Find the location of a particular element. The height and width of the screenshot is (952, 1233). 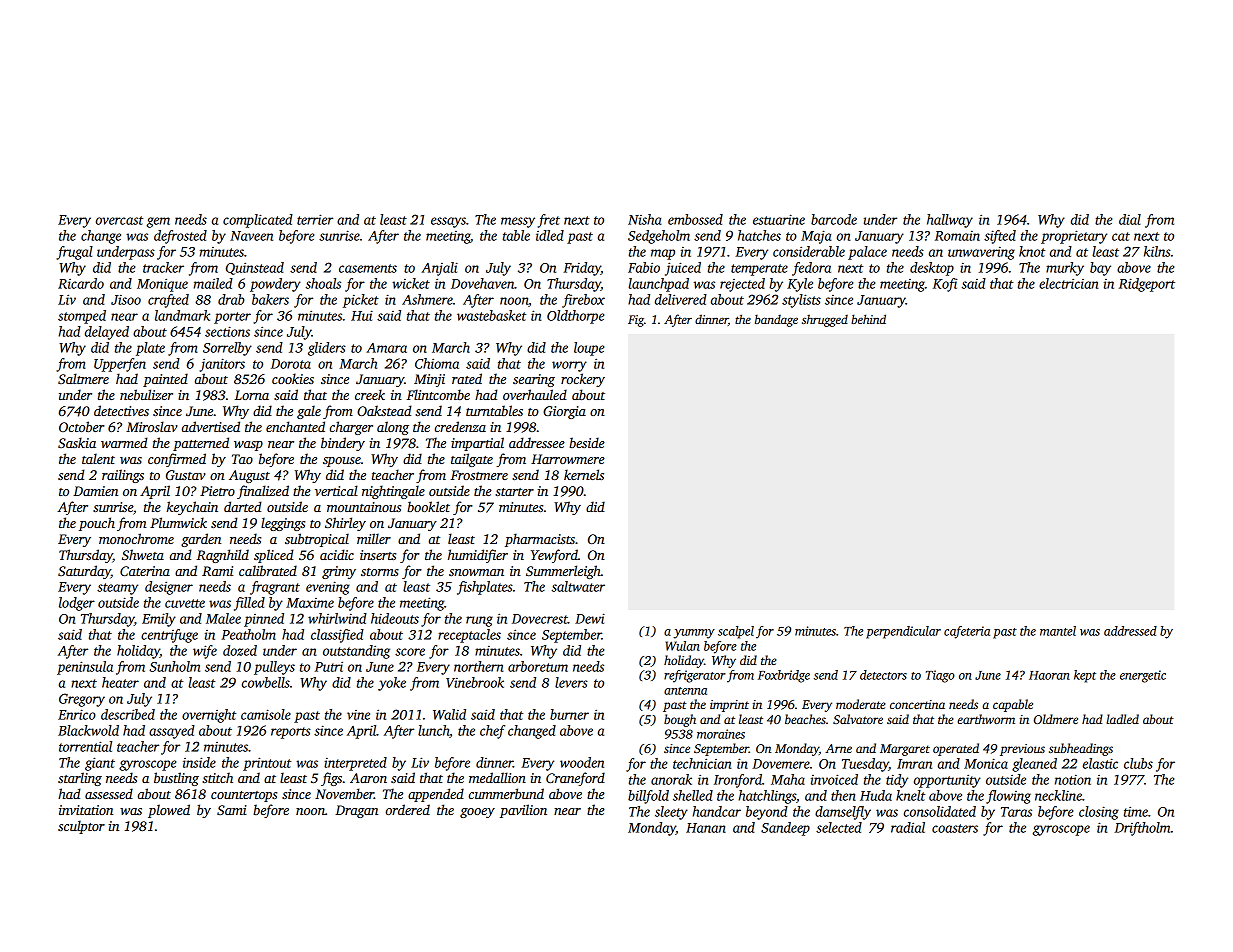

detectors is located at coordinates (883, 675).
